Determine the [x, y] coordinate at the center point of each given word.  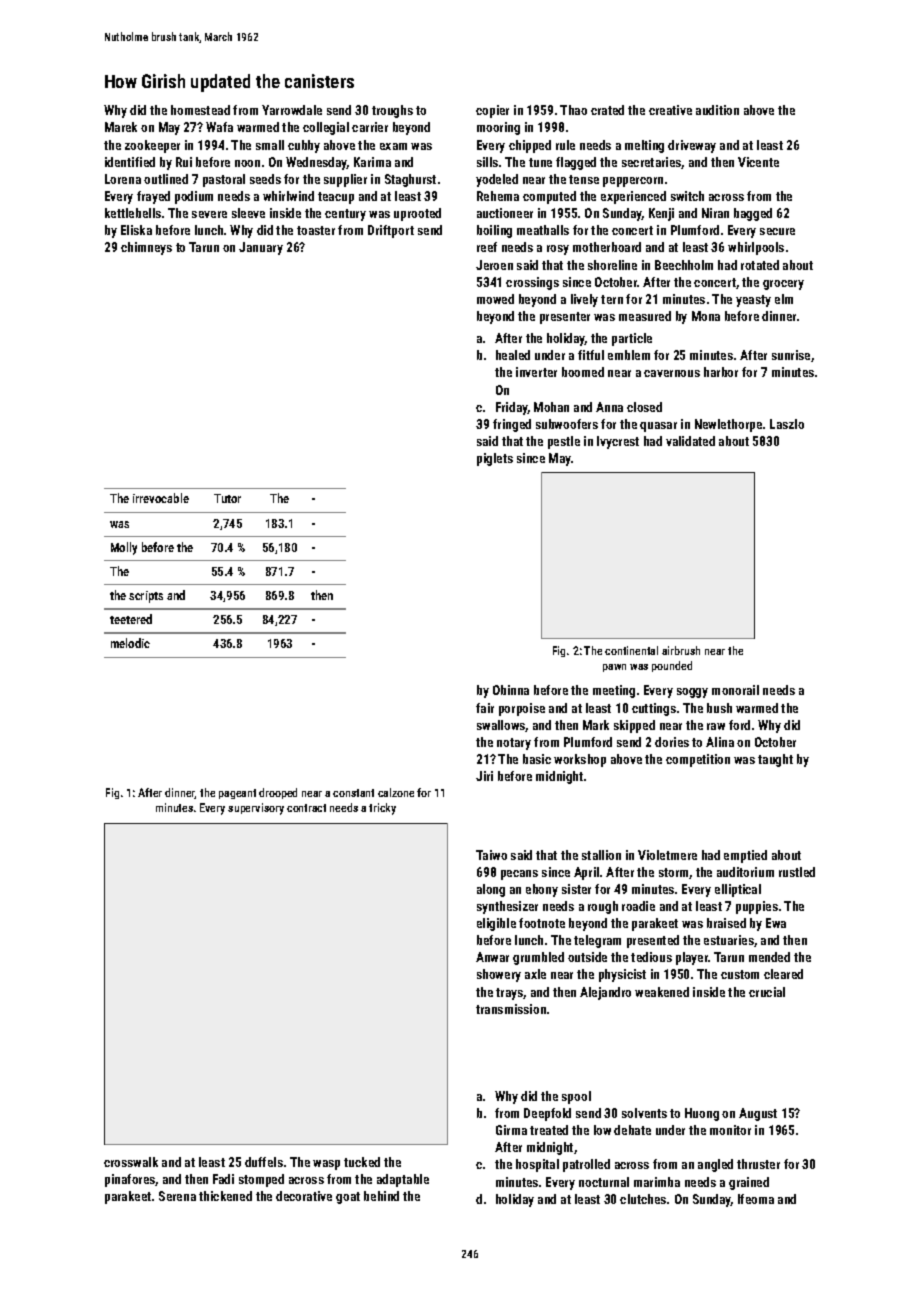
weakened [662, 992]
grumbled [538, 958]
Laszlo [787, 424]
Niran [715, 213]
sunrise [791, 355]
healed [513, 355]
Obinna [511, 690]
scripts [146, 597]
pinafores [130, 1180]
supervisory [256, 809]
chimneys [146, 248]
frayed [153, 197]
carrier [370, 127]
